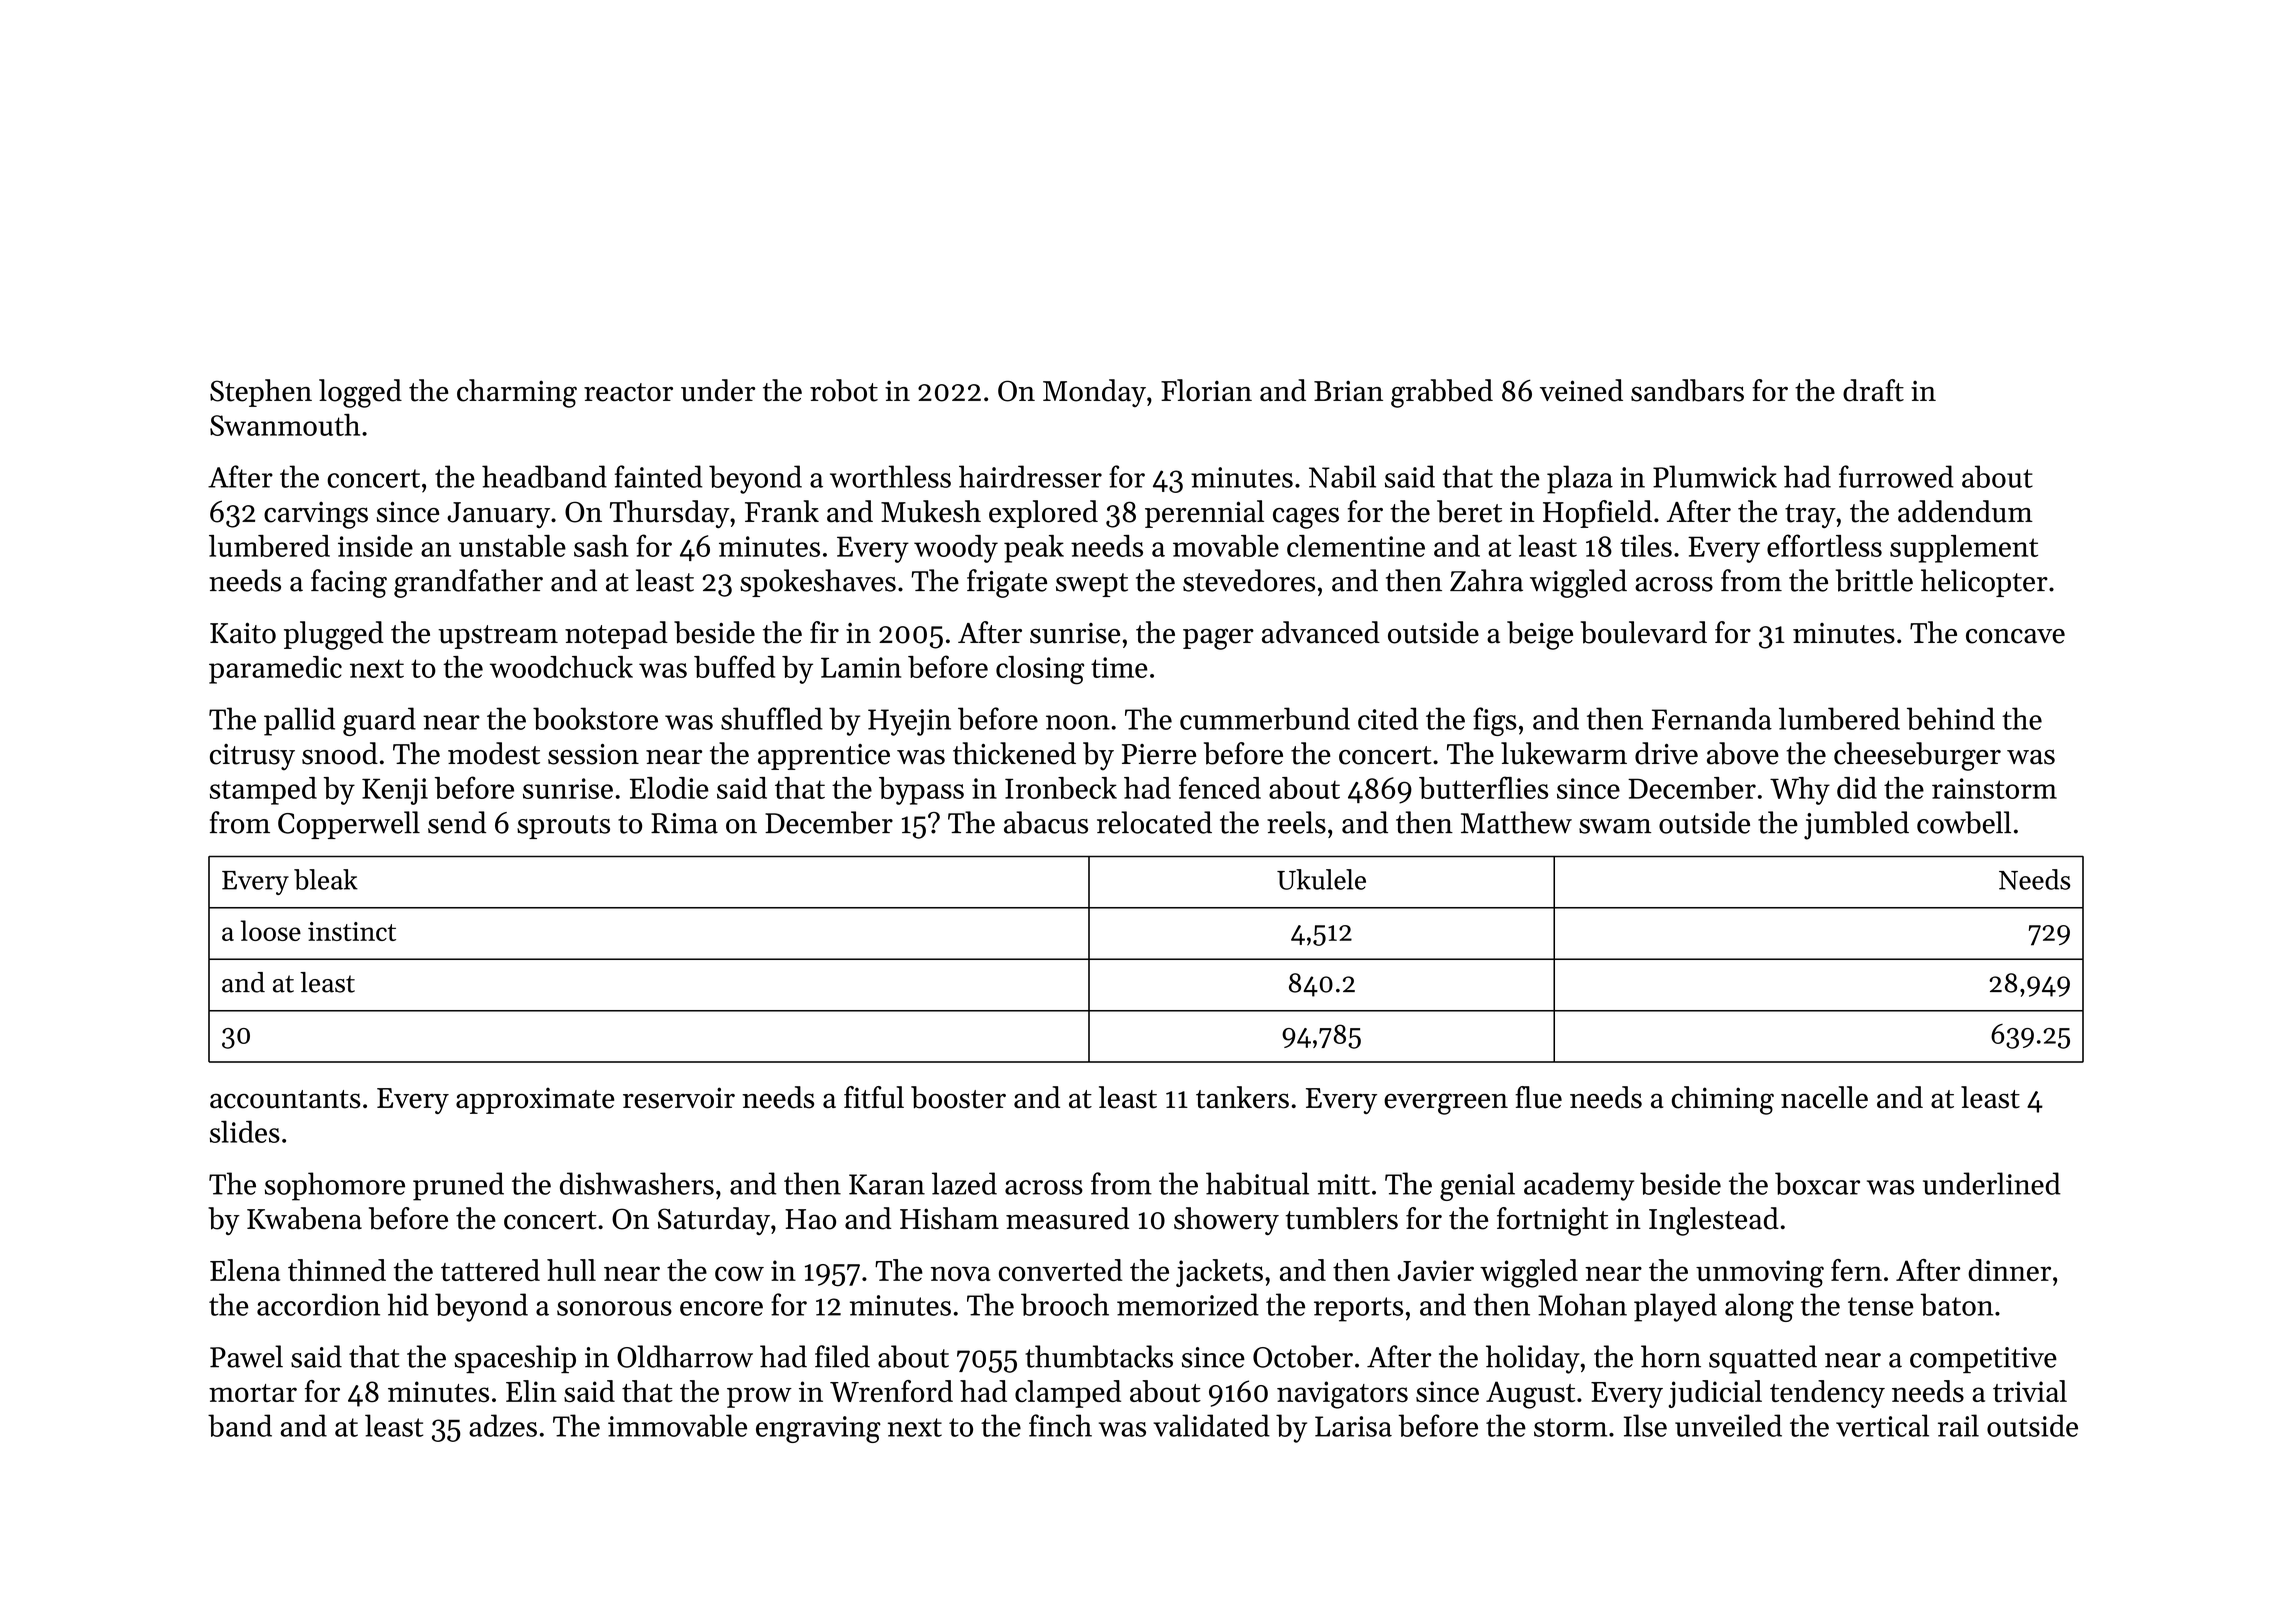 The width and height of the page is (2292, 1620). Describe the element at coordinates (1873, 390) in the page. I see `draft` at that location.
